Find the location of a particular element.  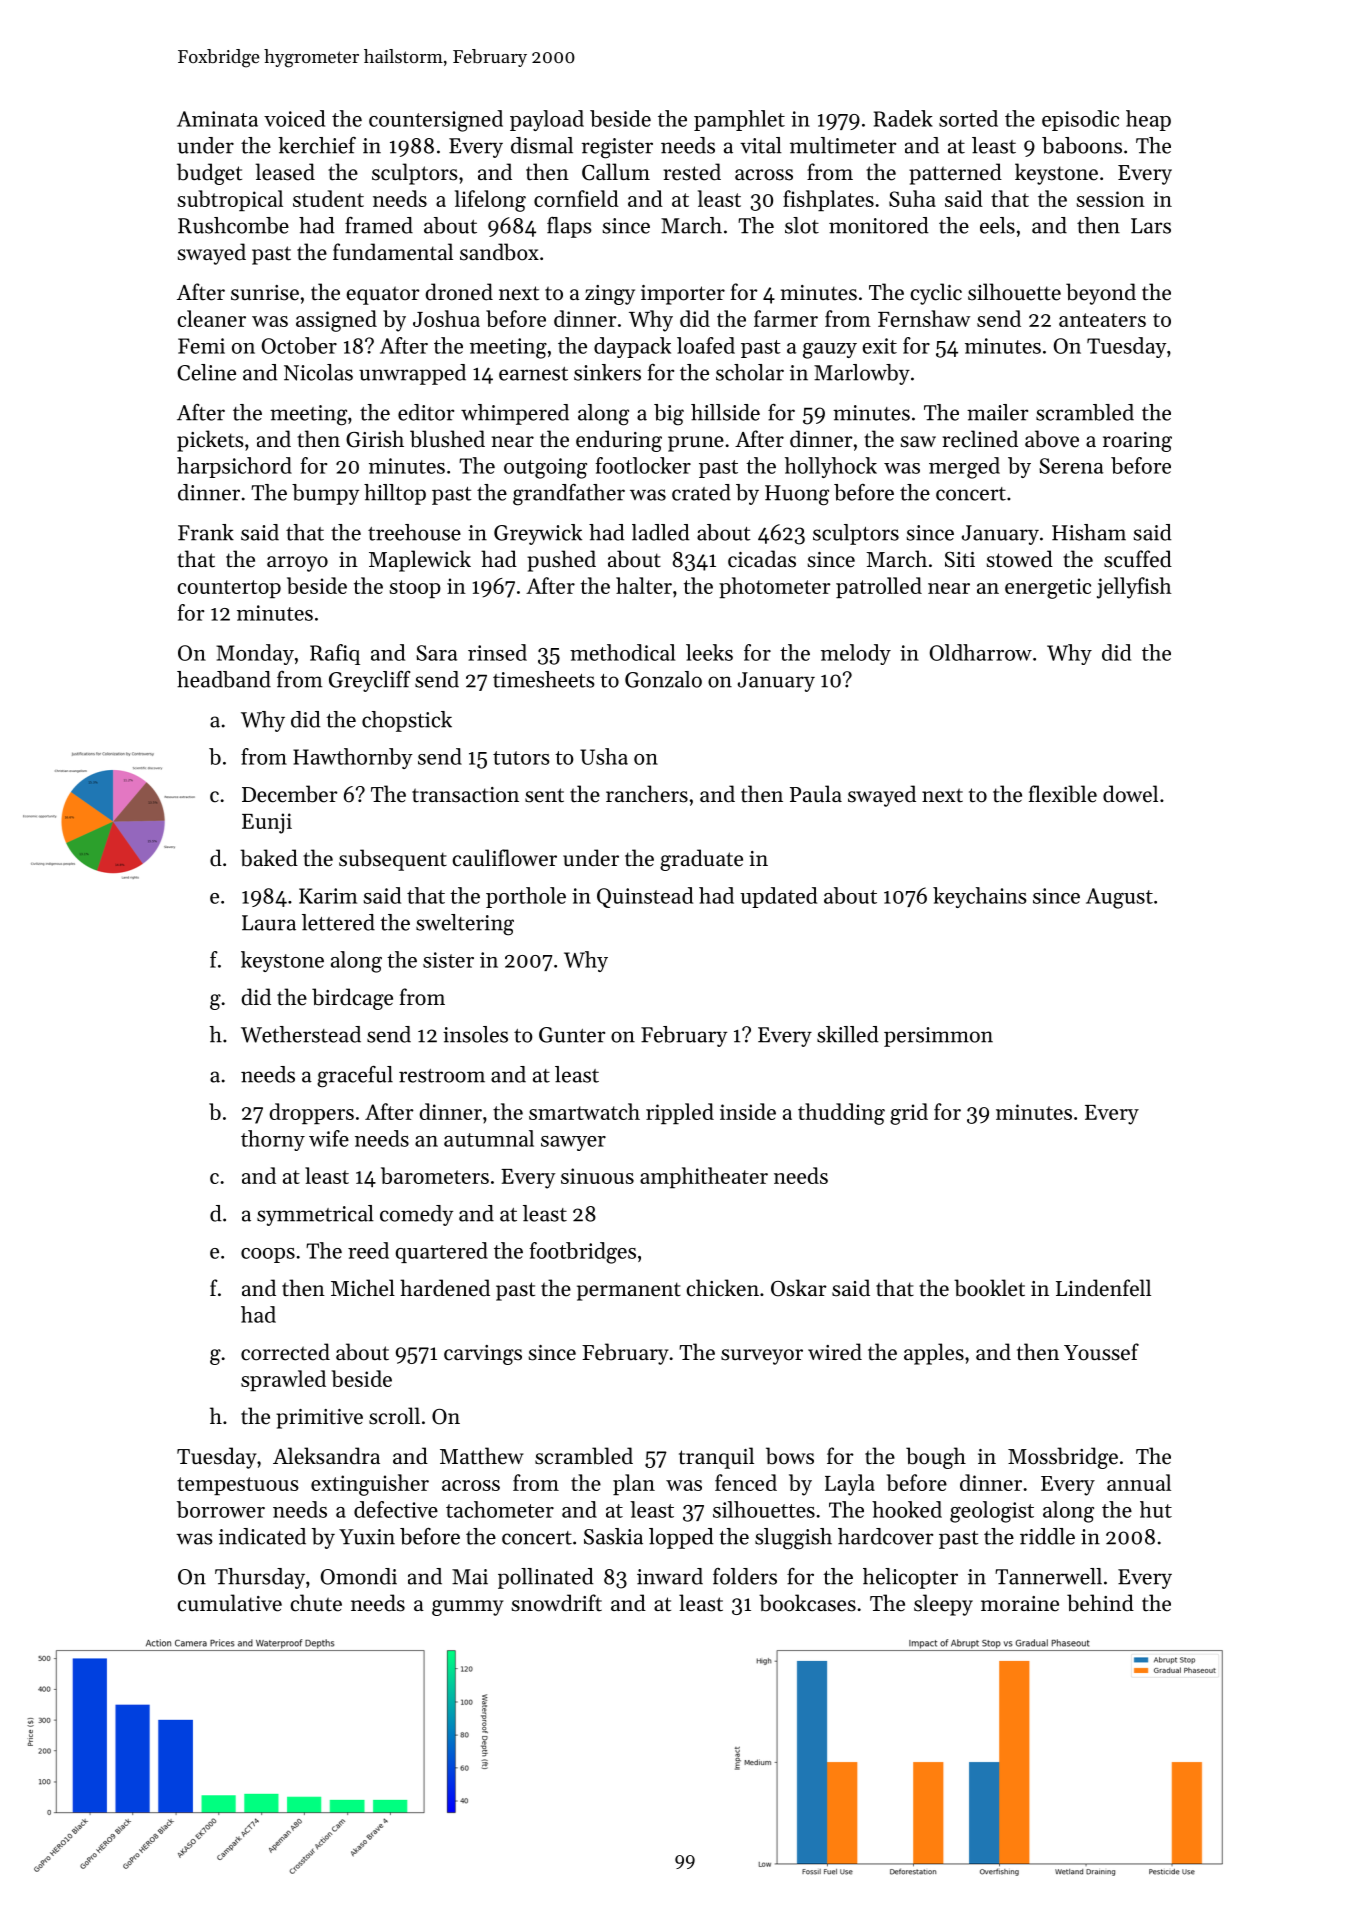

payload is located at coordinates (547, 120).
